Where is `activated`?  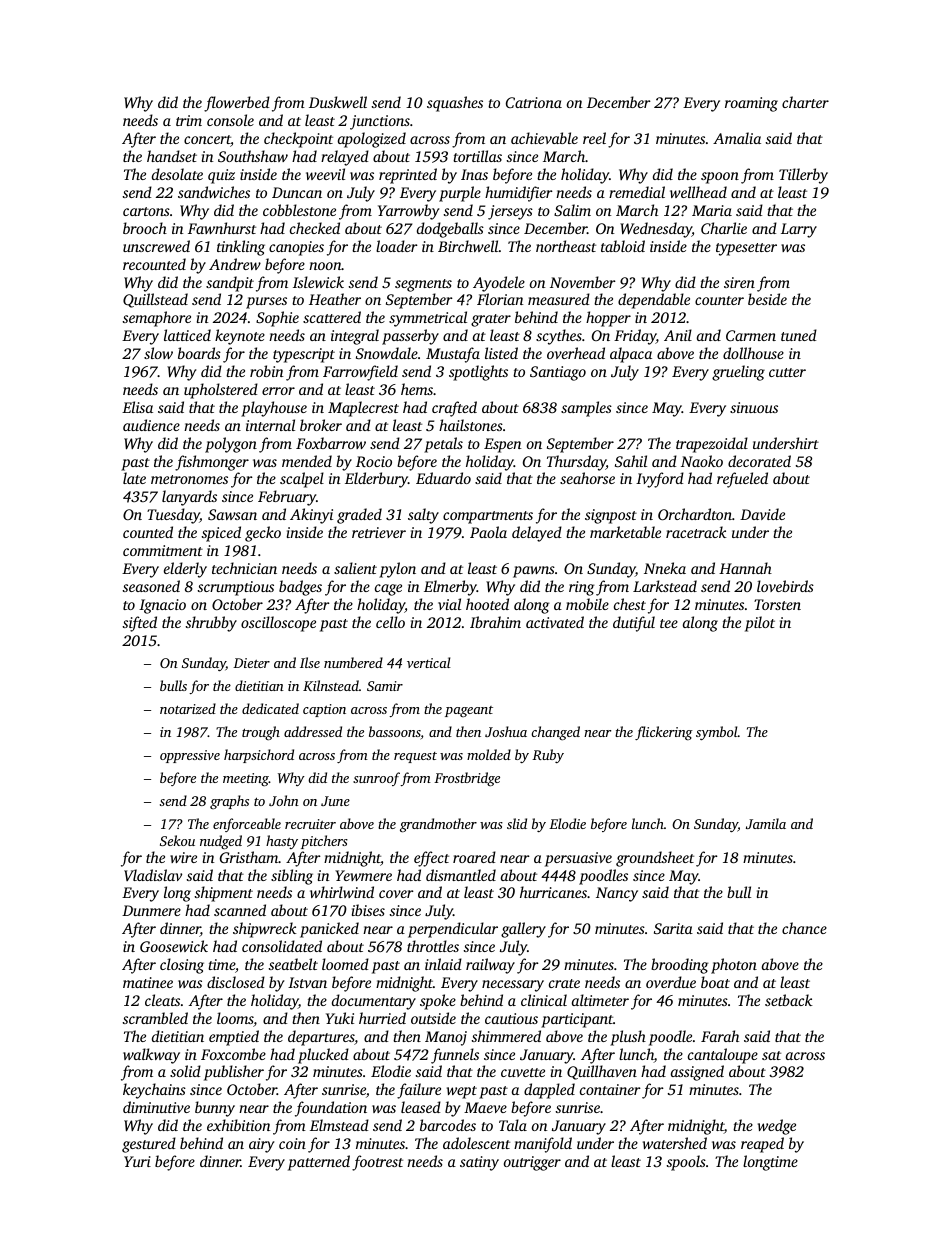
activated is located at coordinates (555, 622).
